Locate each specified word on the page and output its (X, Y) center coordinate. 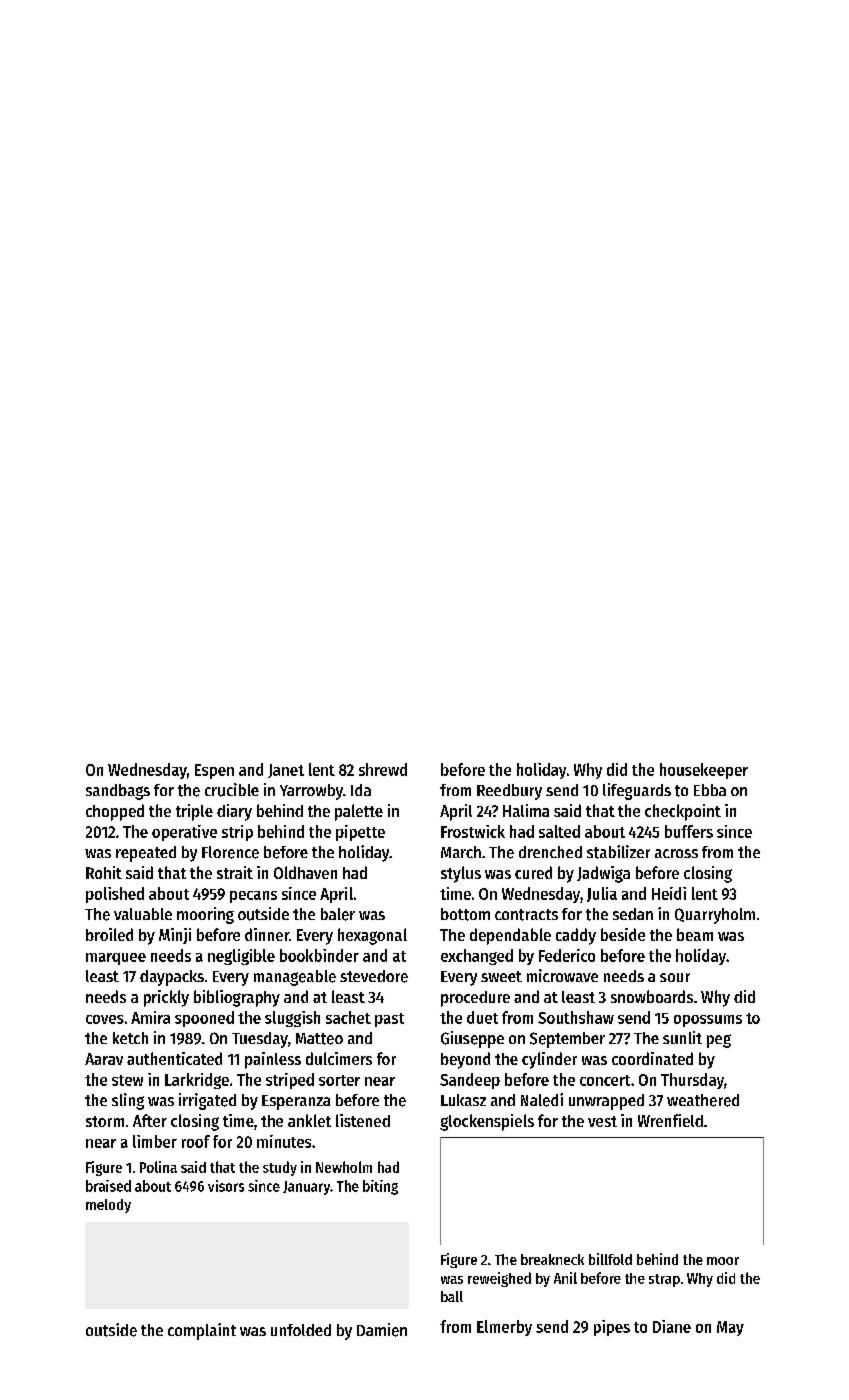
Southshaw (576, 1017)
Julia (602, 894)
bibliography (237, 998)
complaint (202, 1331)
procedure (475, 999)
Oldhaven (305, 872)
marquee (116, 959)
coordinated (652, 1058)
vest (602, 1121)
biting (380, 1187)
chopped (115, 812)
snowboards (652, 996)
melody (108, 1206)
